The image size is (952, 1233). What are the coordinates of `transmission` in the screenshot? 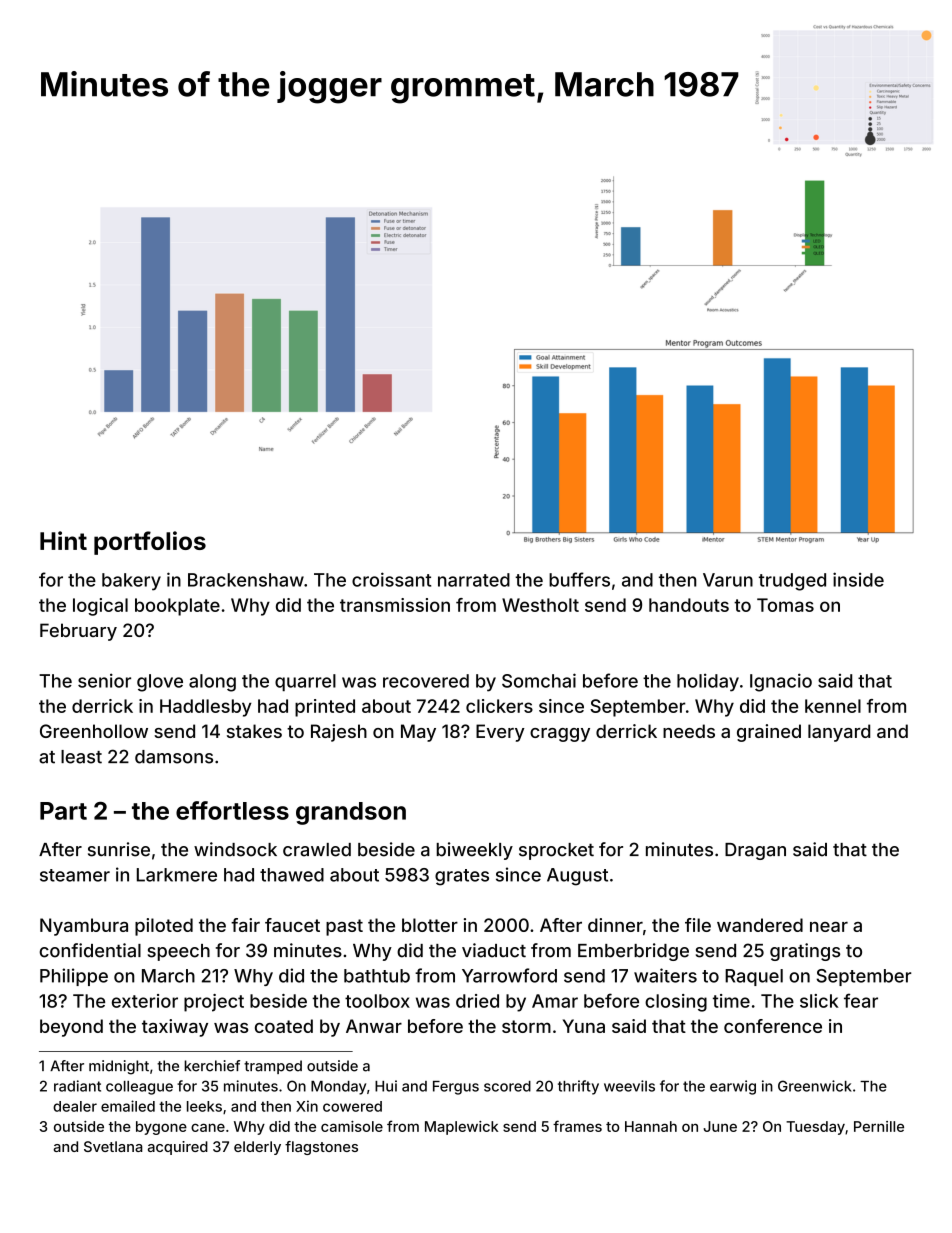 It's located at (395, 605).
